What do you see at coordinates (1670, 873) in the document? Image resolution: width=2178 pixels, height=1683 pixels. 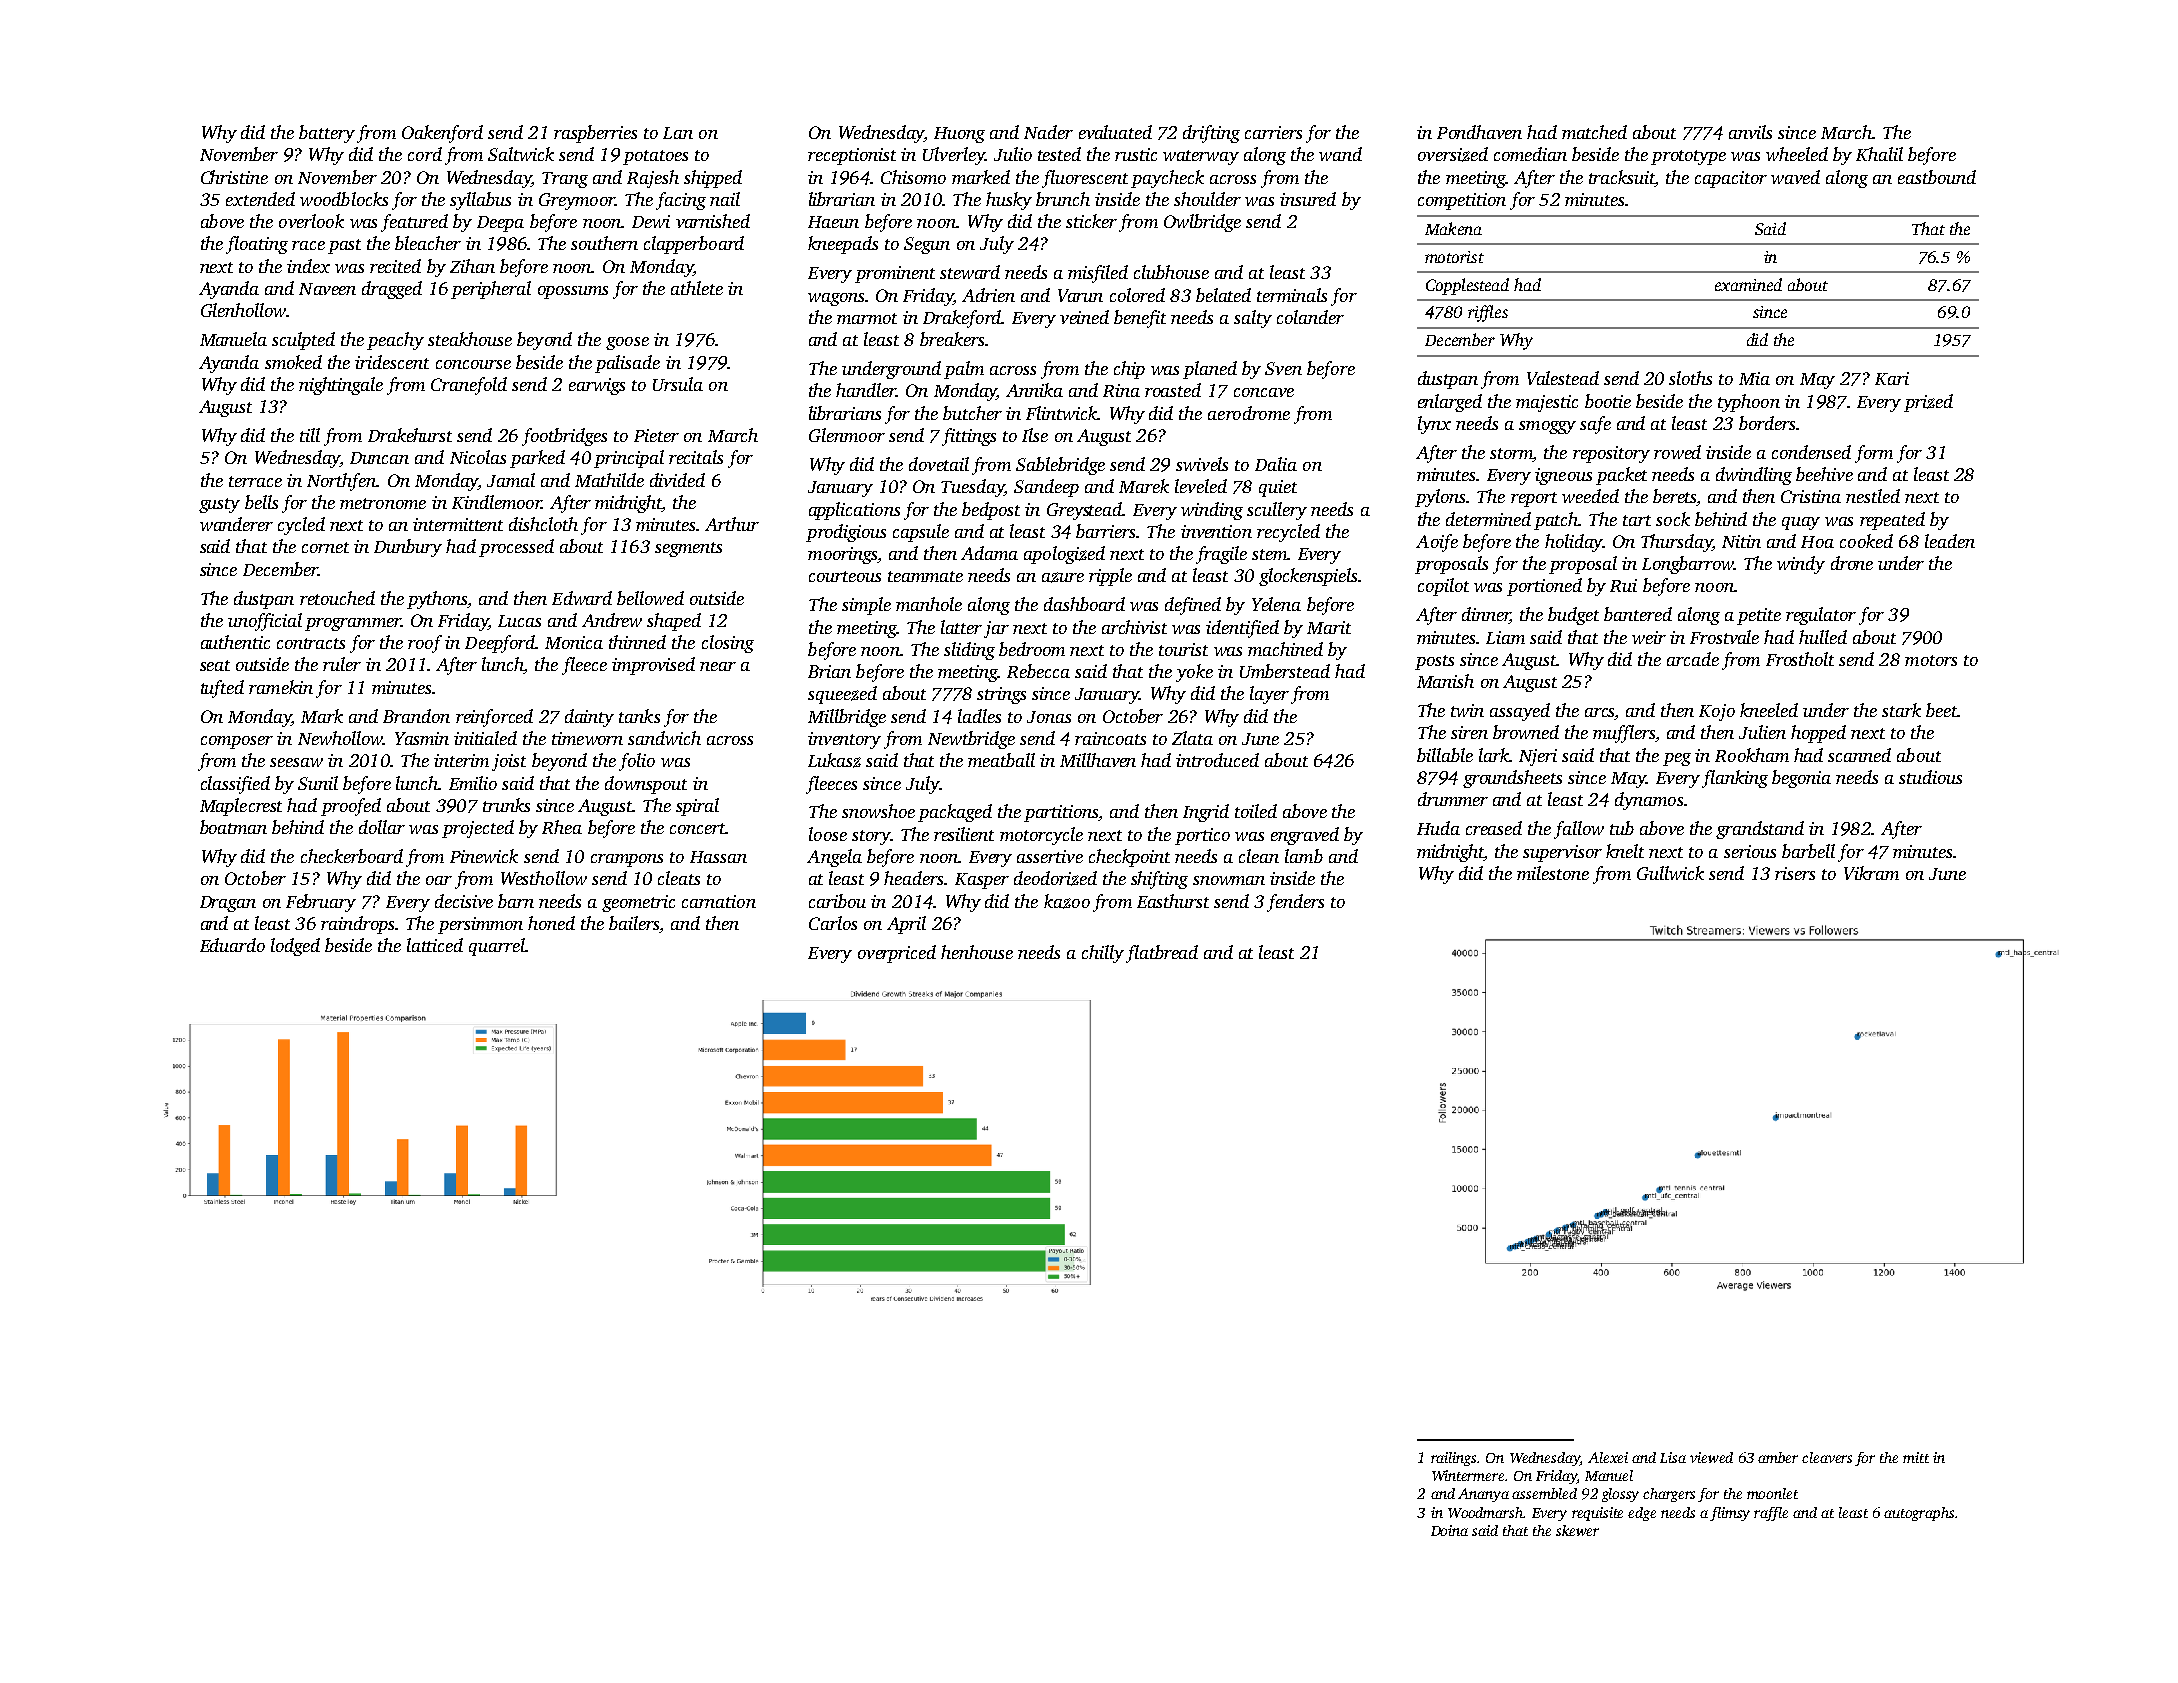 I see `Gullwick` at bounding box center [1670, 873].
